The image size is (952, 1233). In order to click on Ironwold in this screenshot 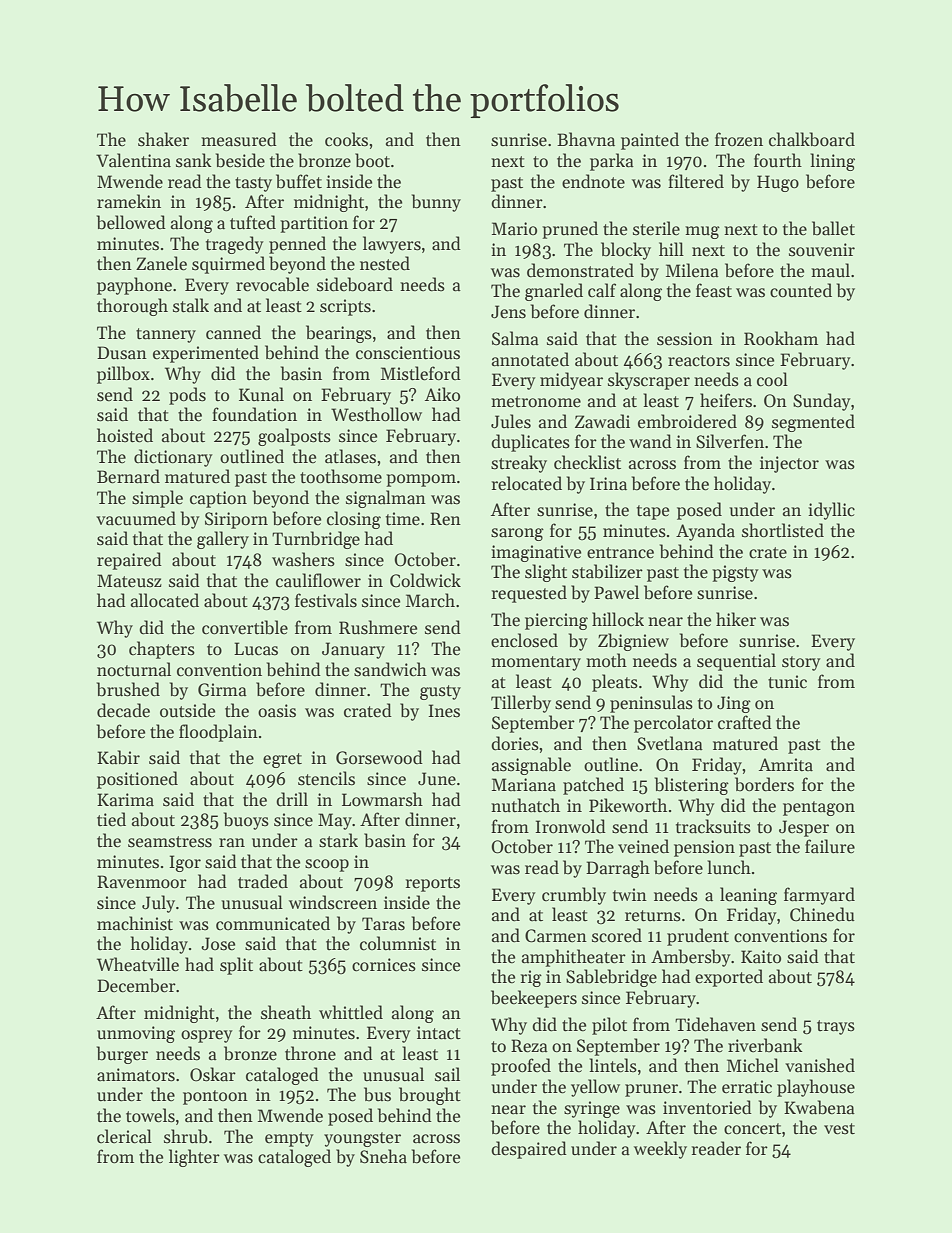, I will do `click(570, 826)`.
